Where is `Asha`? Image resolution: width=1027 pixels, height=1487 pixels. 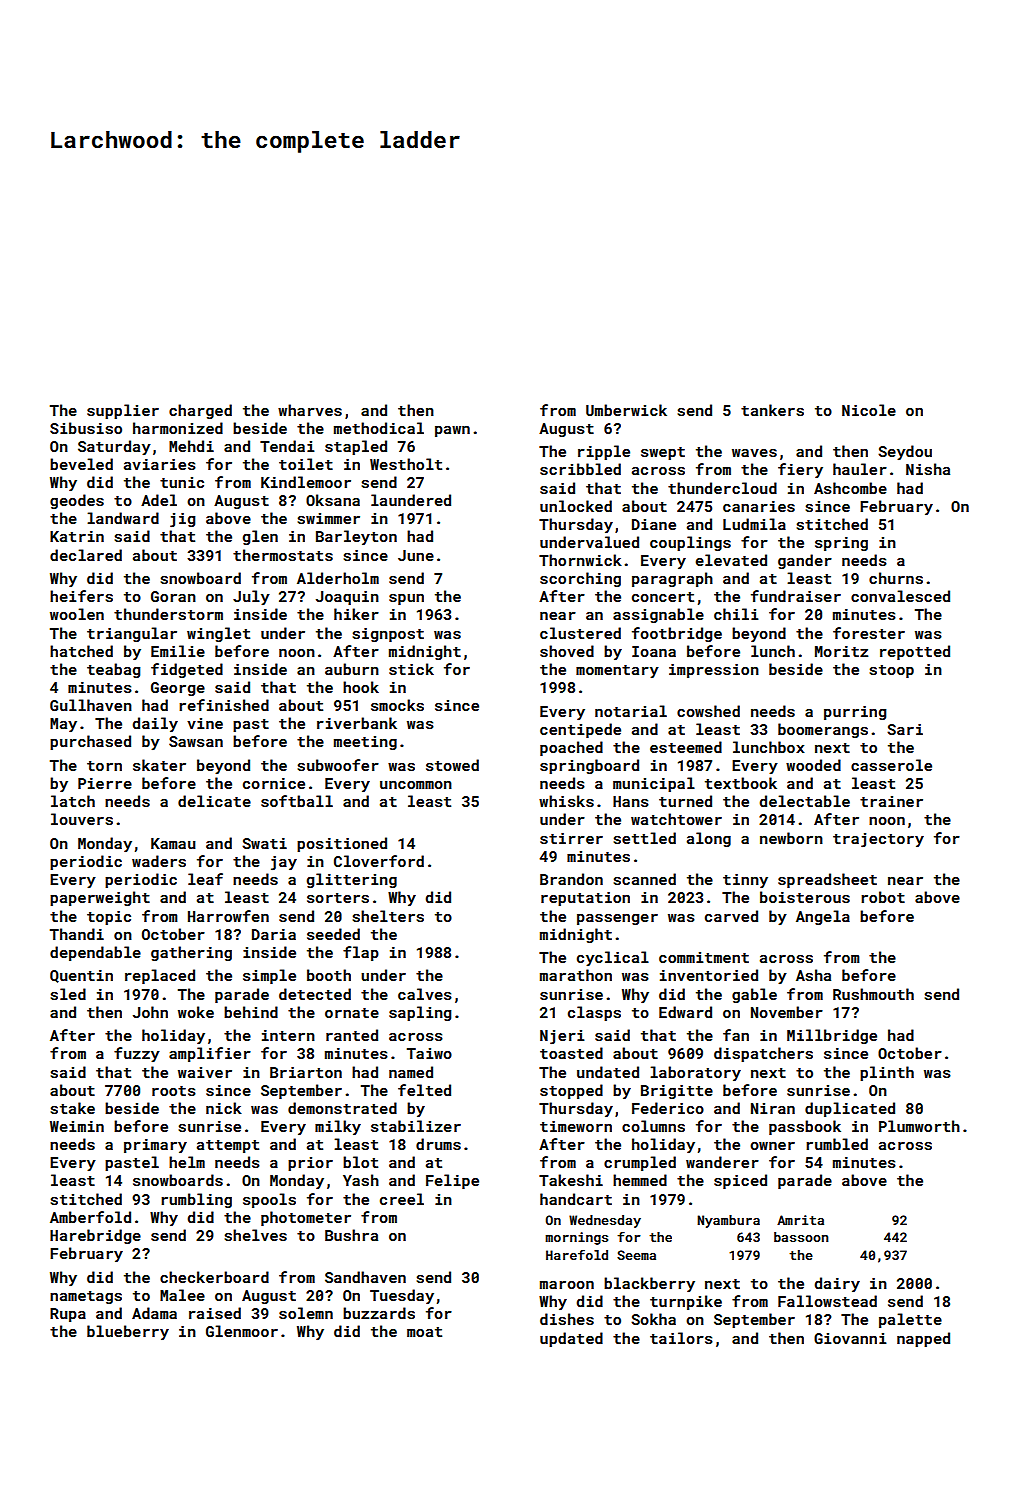
Asha is located at coordinates (813, 975).
